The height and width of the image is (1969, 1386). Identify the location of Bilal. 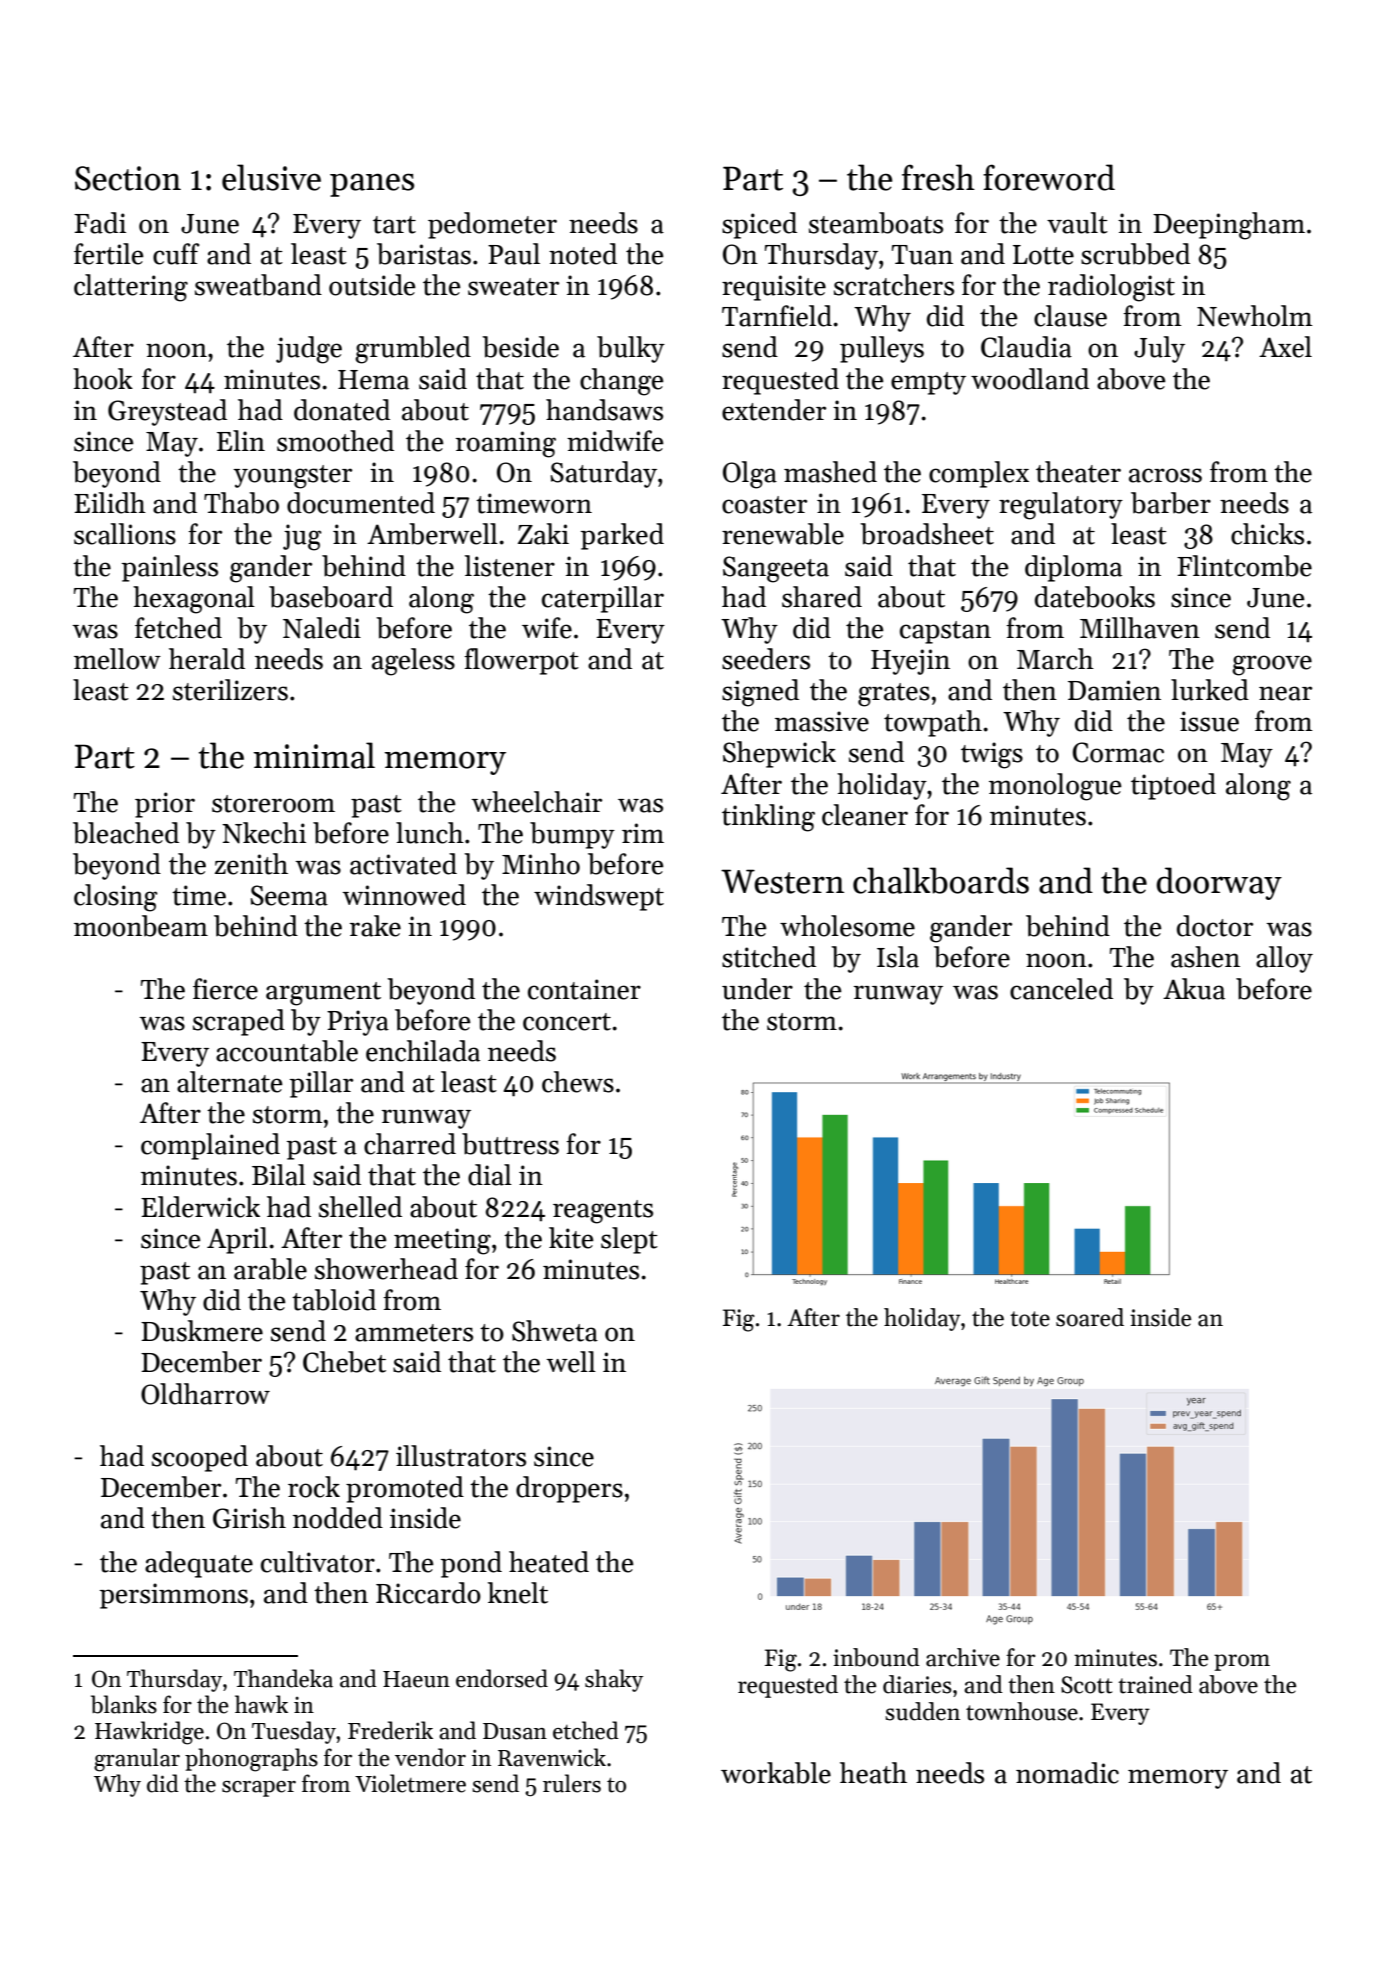
(279, 1175).
